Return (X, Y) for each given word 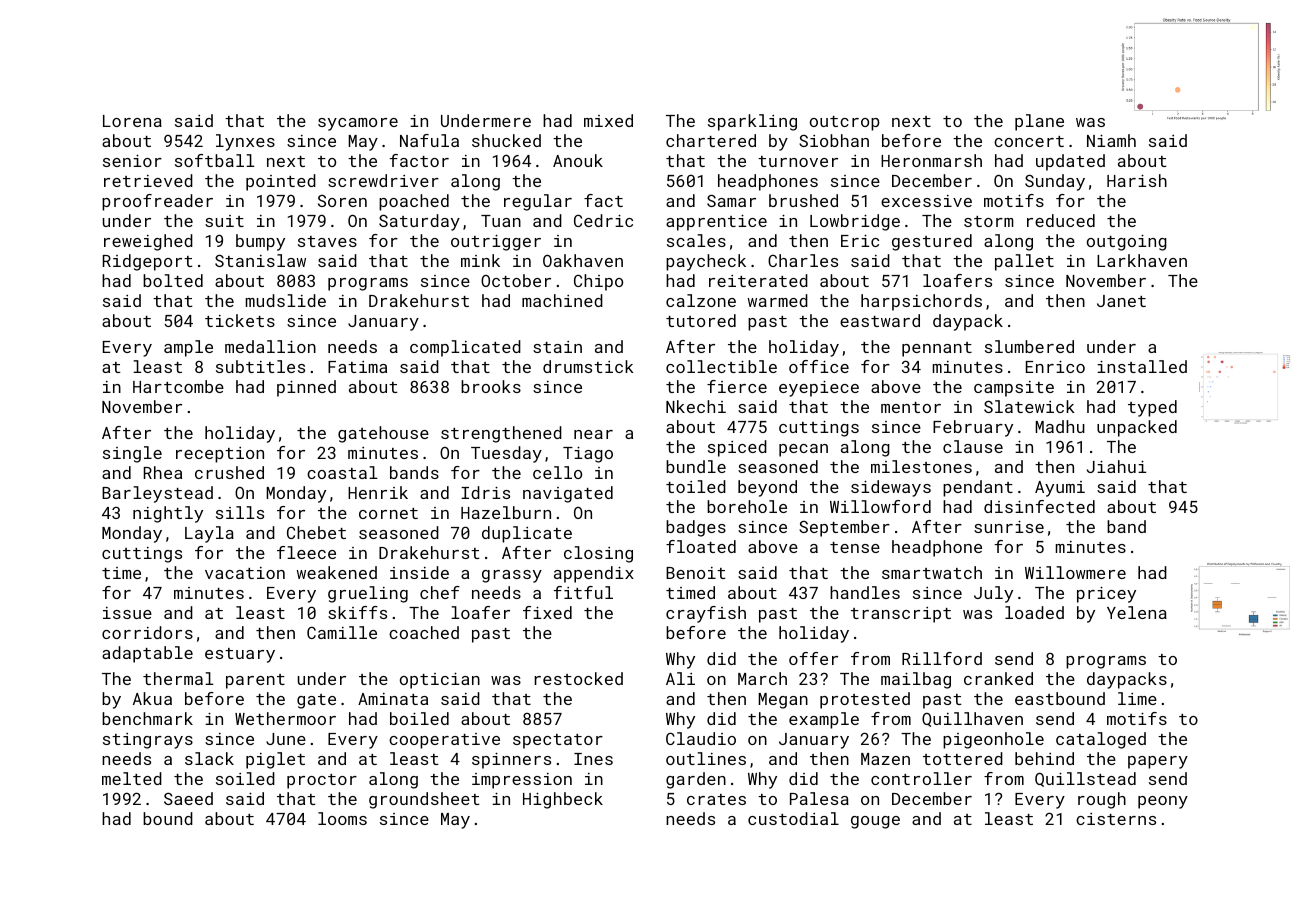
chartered (711, 140)
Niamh (1111, 140)
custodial (793, 818)
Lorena (132, 121)
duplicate (527, 534)
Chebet (316, 532)
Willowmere (1075, 572)
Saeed (188, 798)
